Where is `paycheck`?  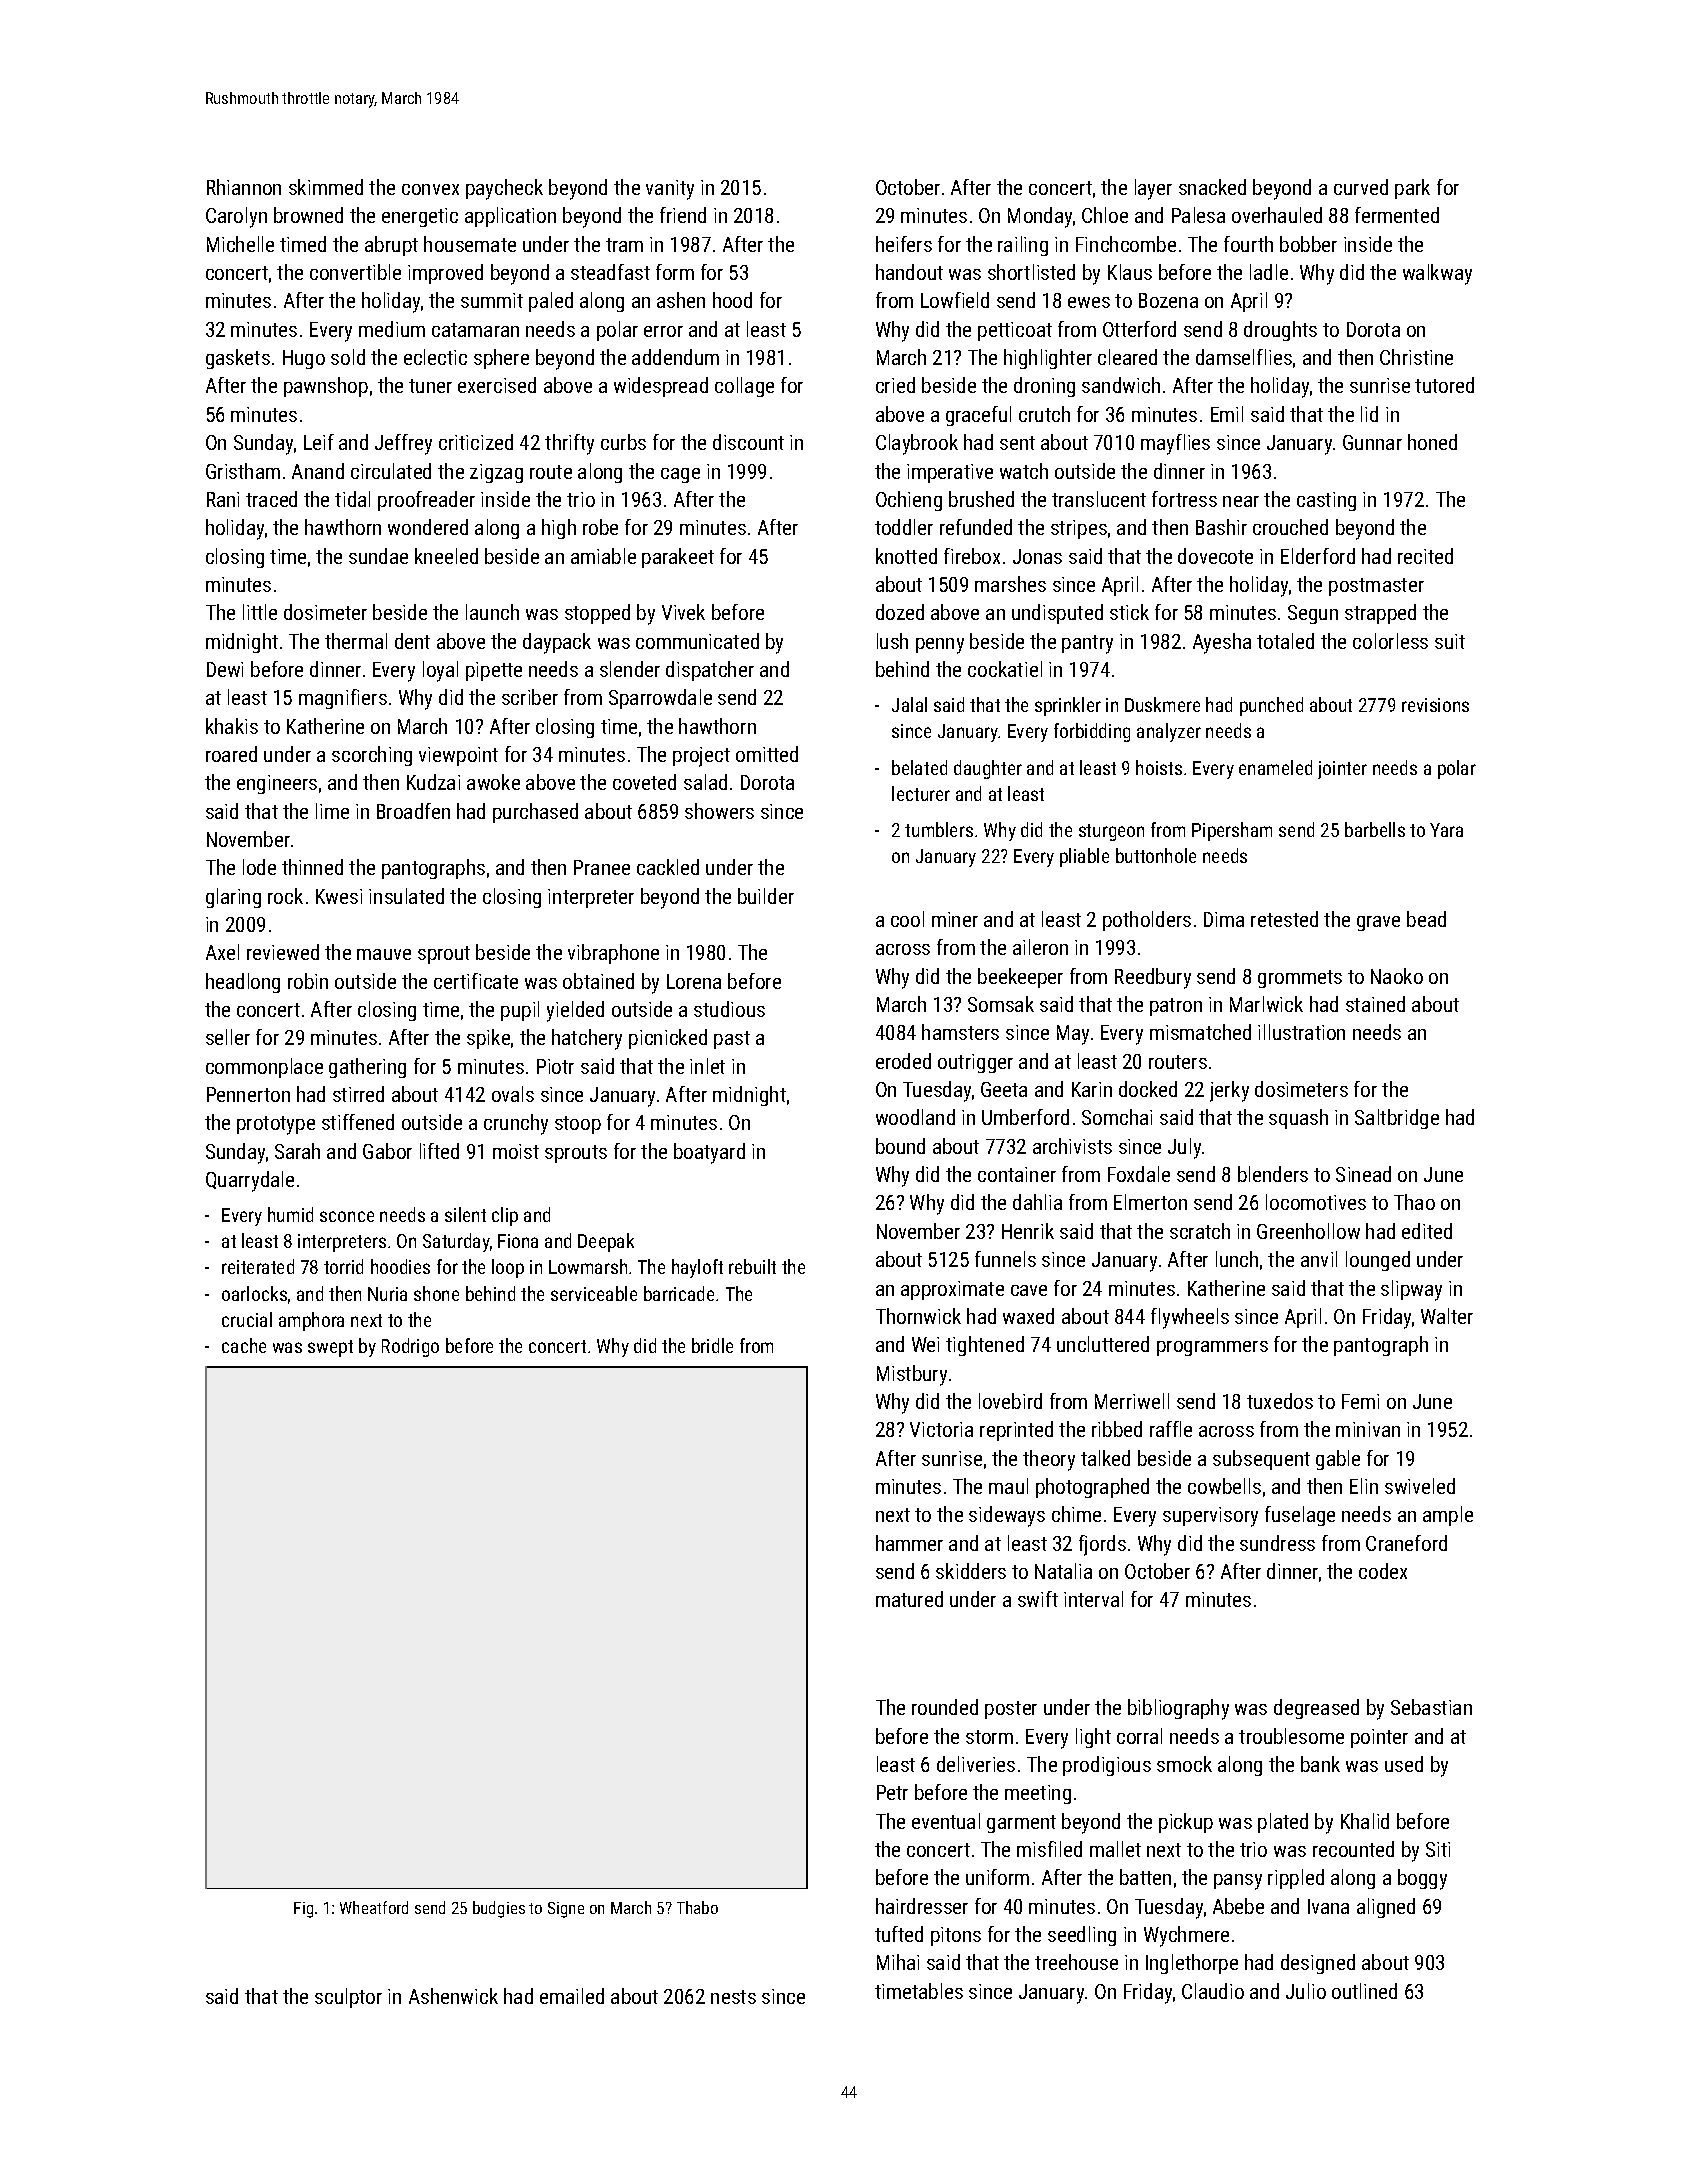 paycheck is located at coordinates (504, 189).
